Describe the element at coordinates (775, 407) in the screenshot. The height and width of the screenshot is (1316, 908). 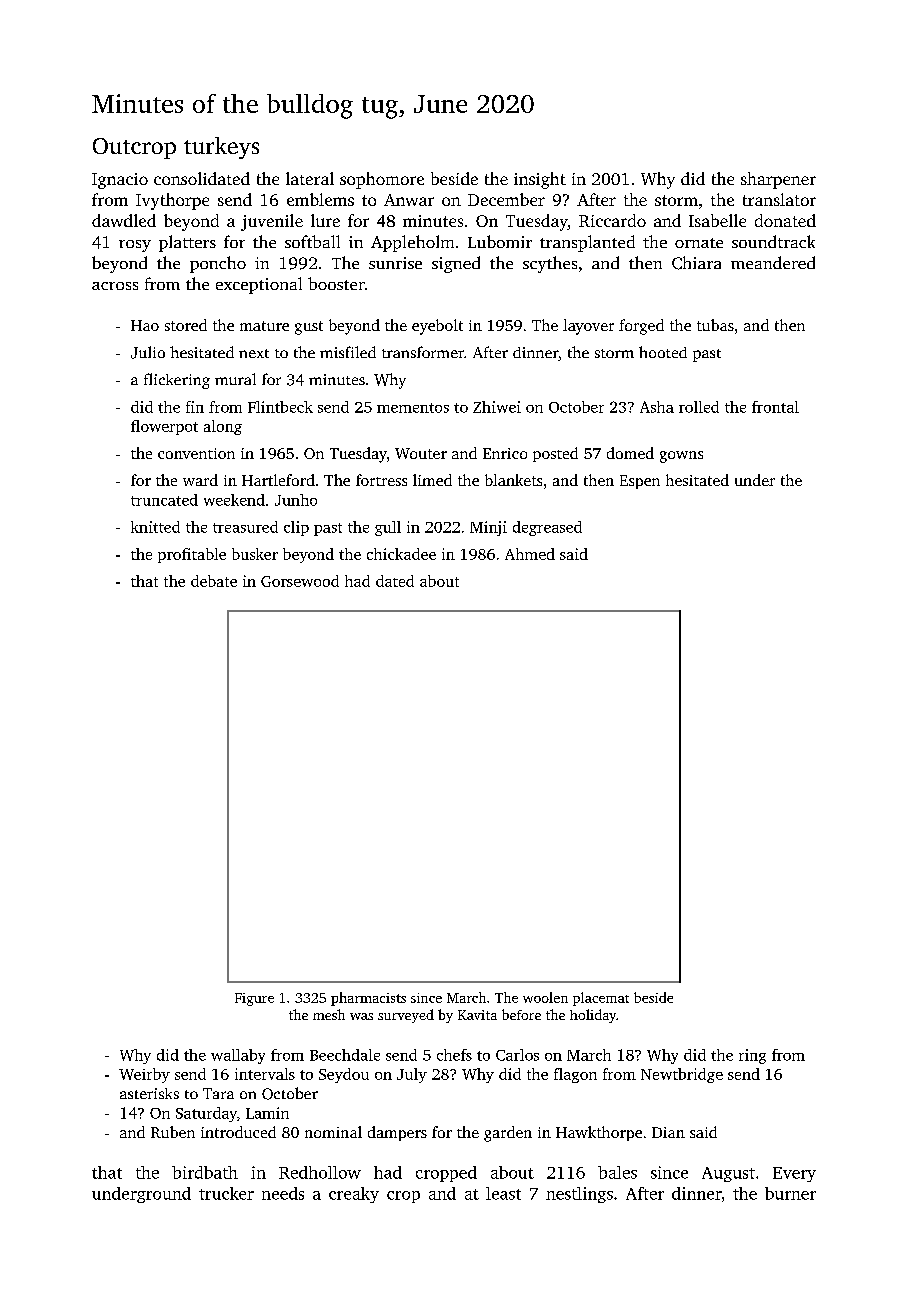
I see `frontal` at that location.
